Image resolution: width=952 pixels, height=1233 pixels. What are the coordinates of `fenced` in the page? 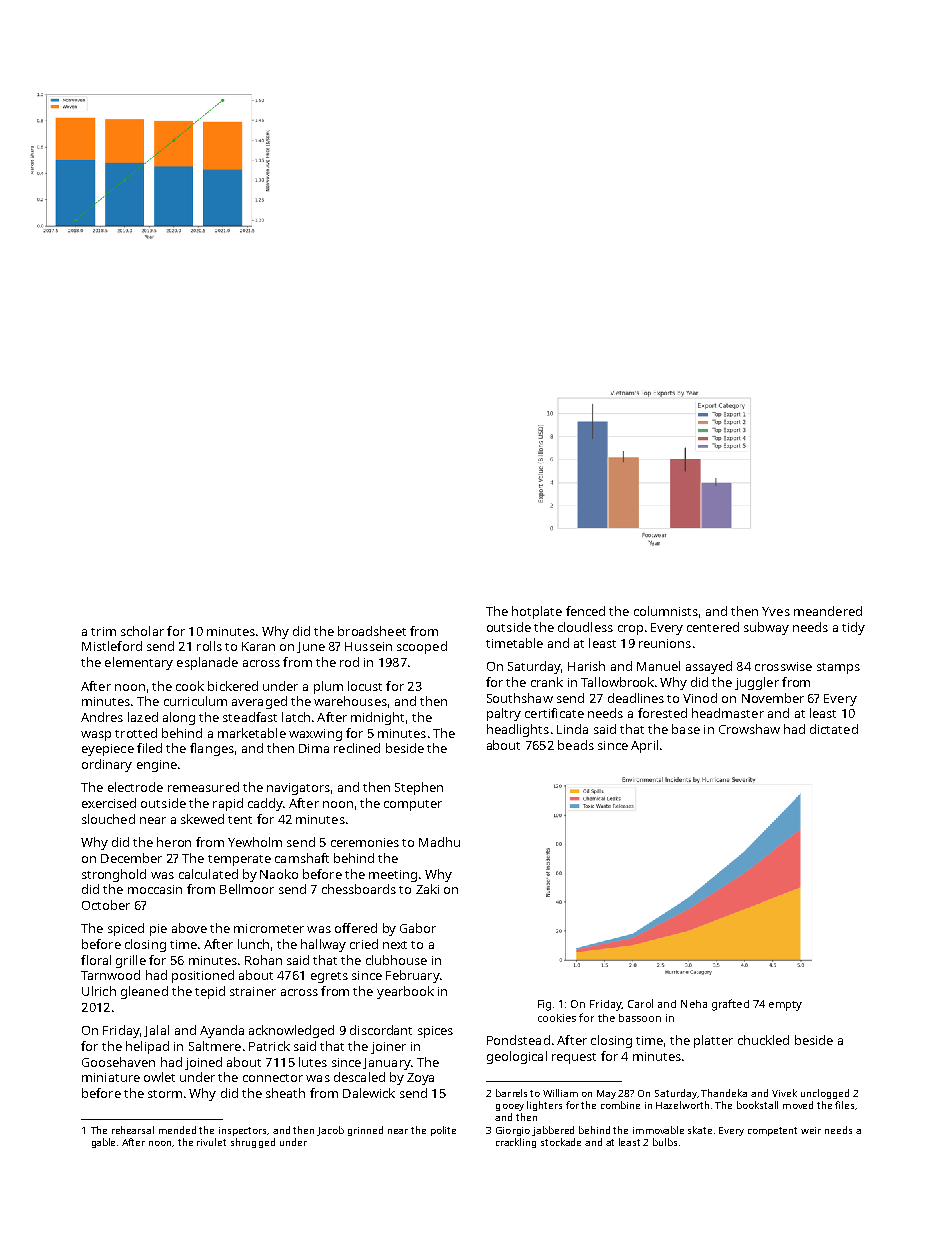 It's located at (585, 611).
